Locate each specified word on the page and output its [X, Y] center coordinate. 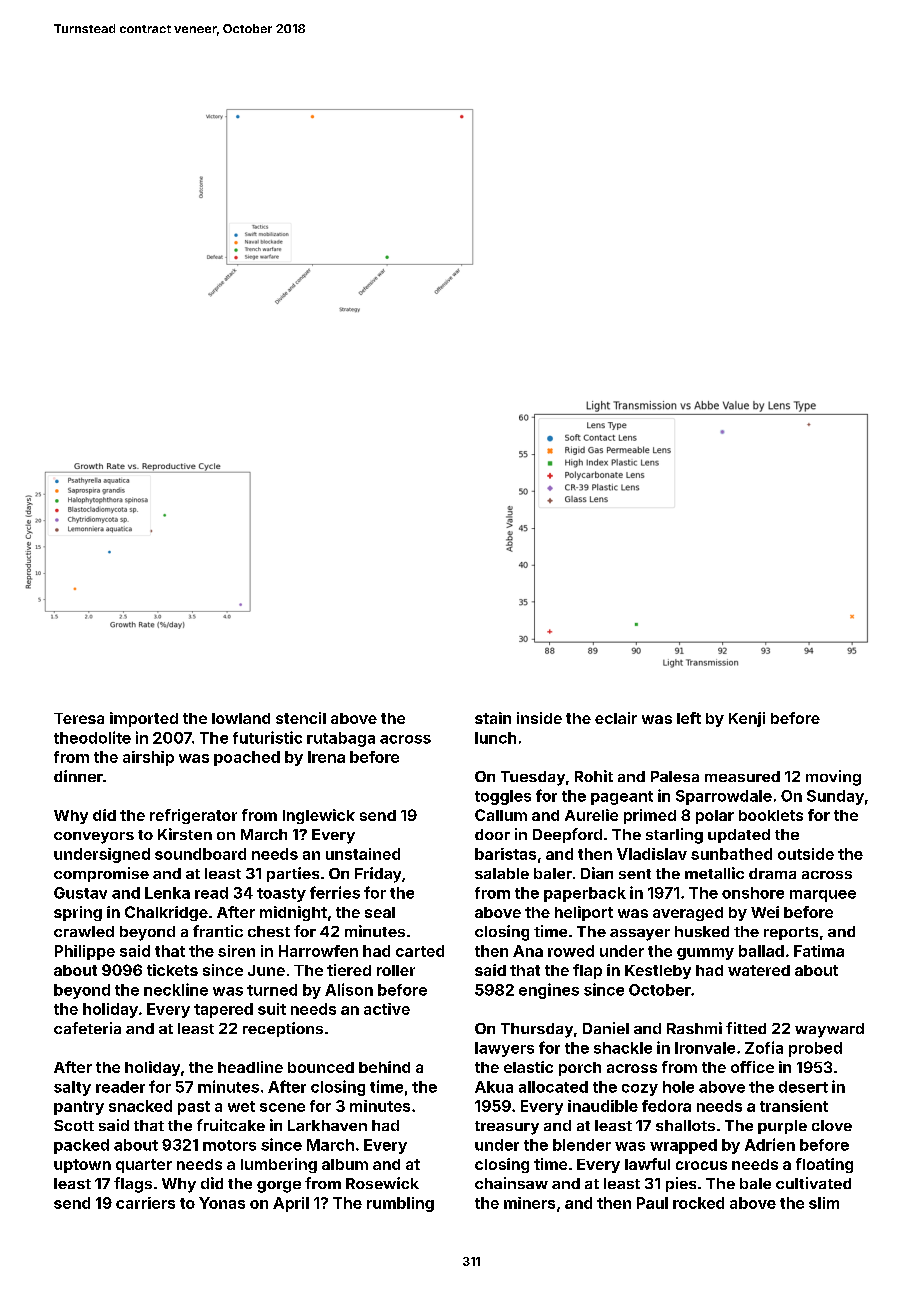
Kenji [747, 719]
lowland [241, 718]
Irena [326, 757]
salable [502, 873]
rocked [698, 1203]
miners [529, 1203]
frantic [218, 931]
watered [759, 970]
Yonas [222, 1203]
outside [806, 854]
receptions [283, 1029]
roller [396, 970]
